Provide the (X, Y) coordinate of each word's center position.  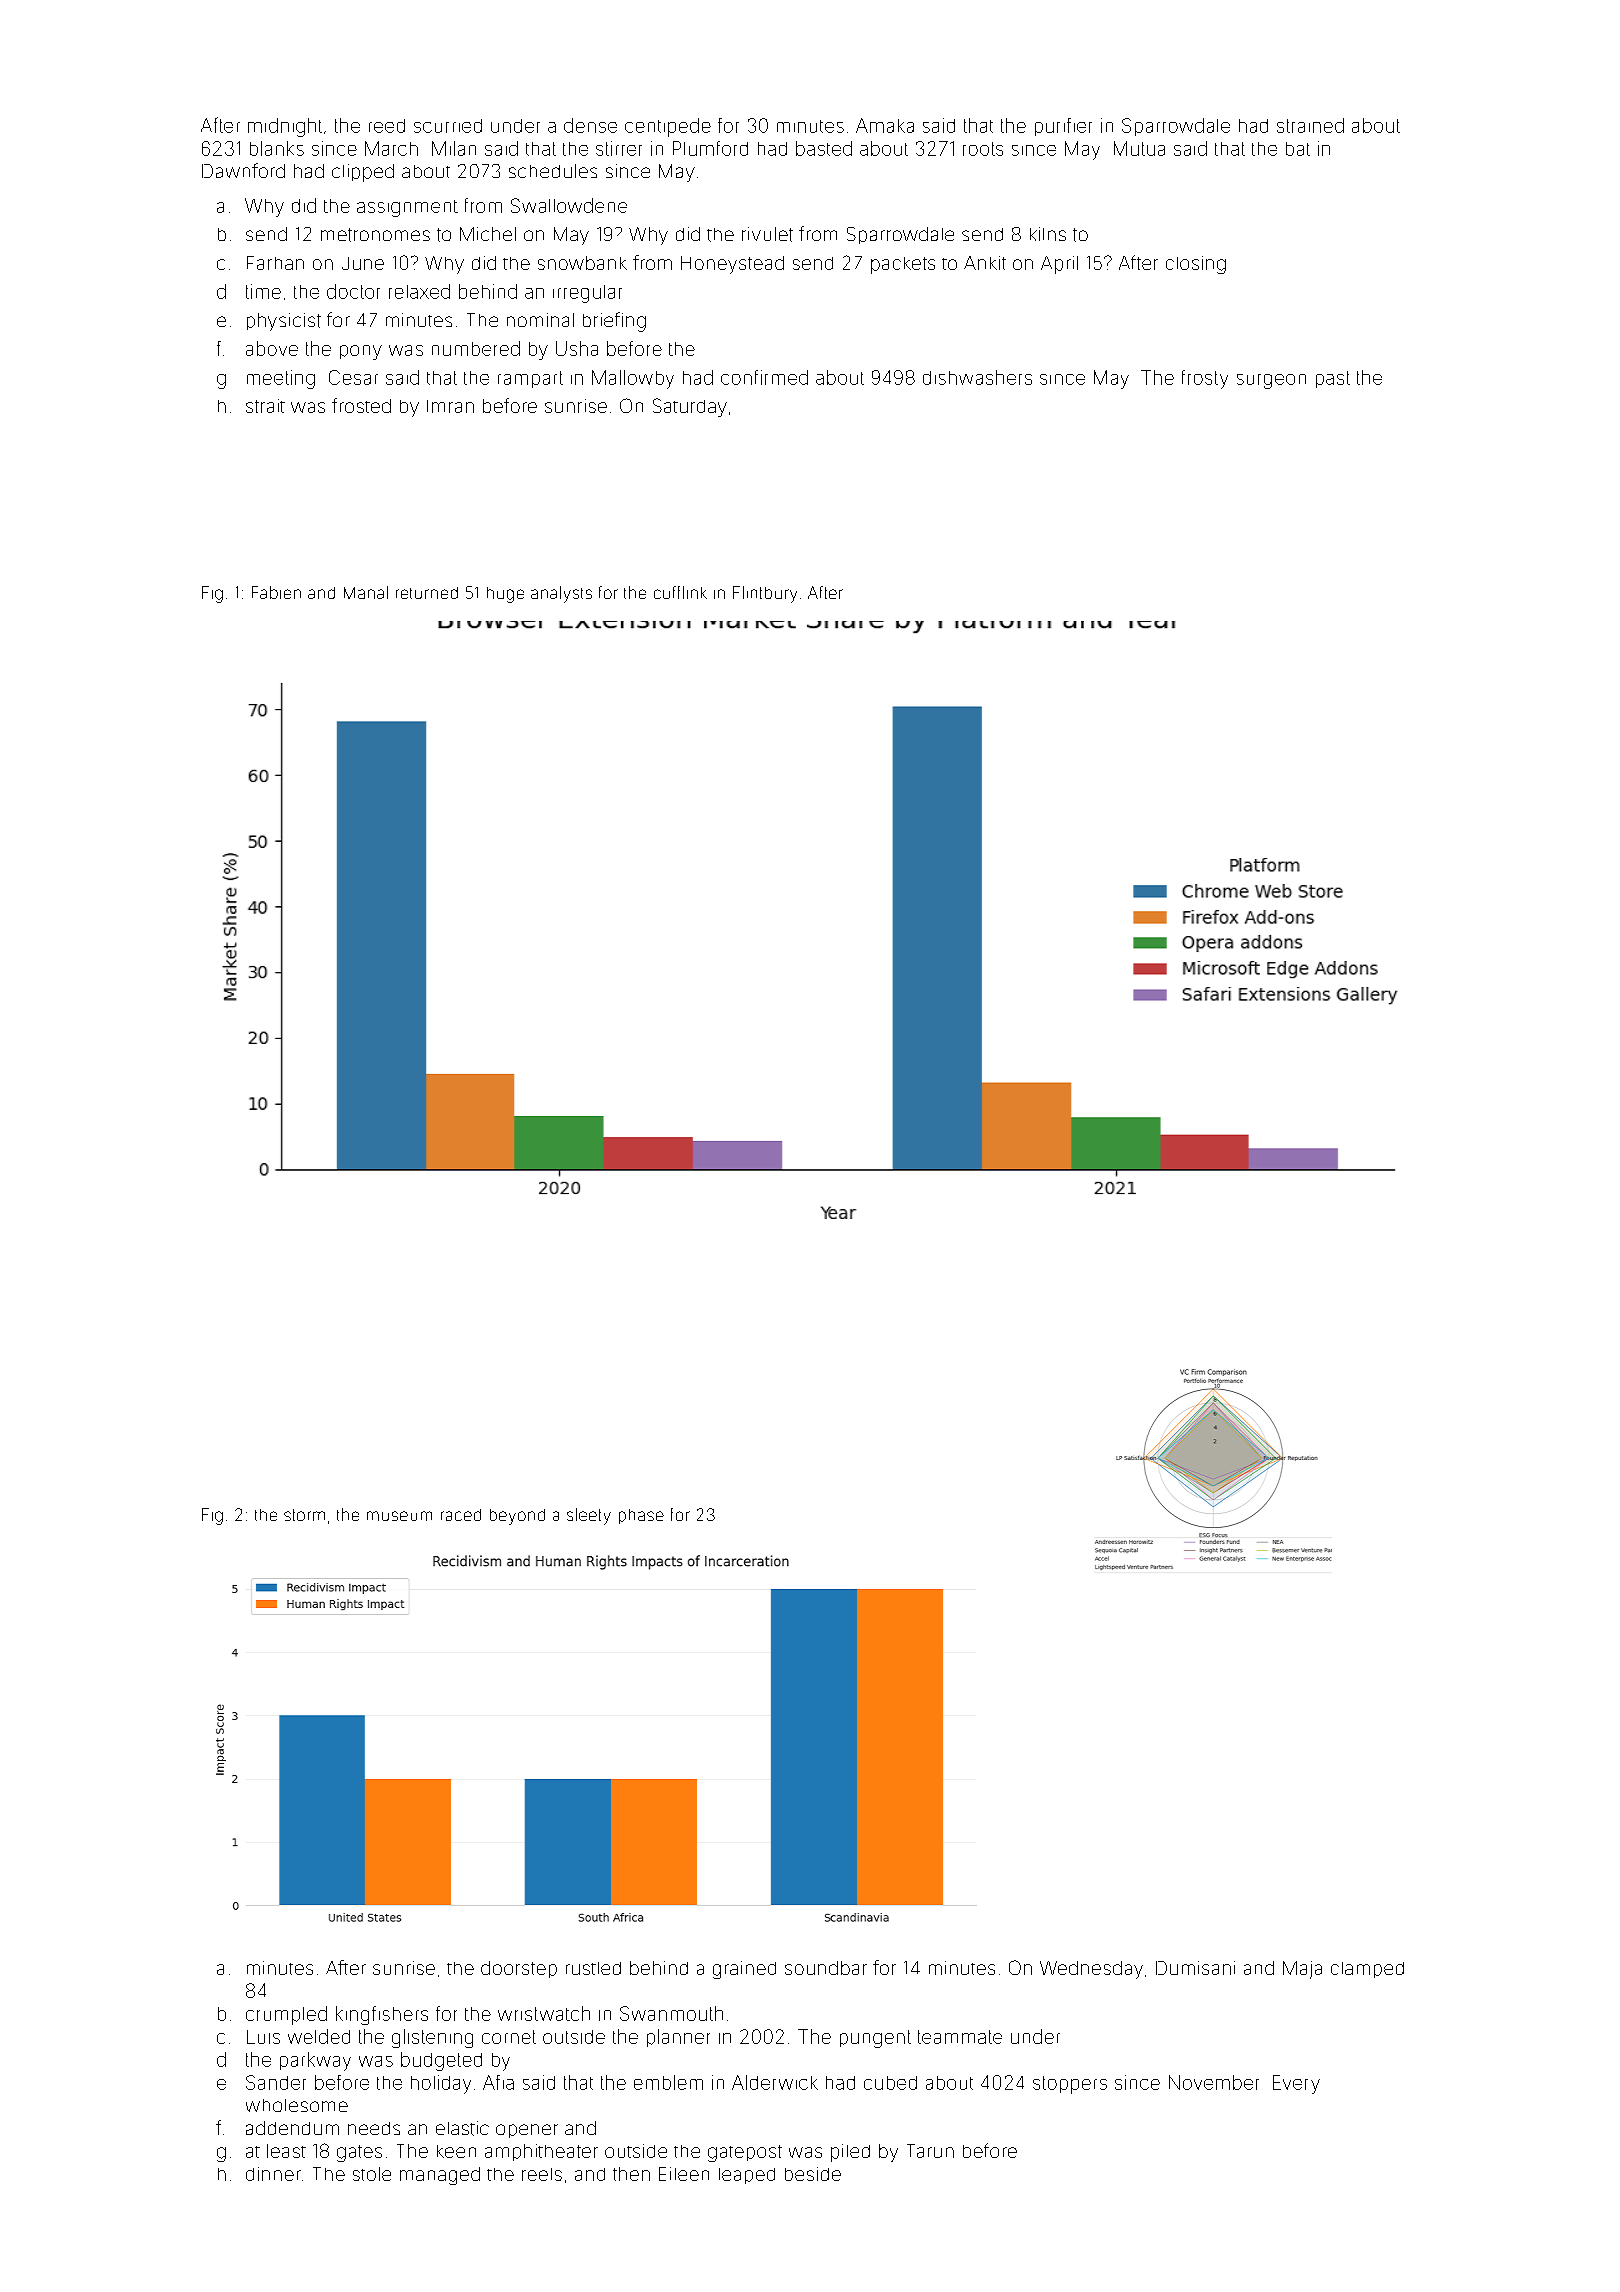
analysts (561, 594)
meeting (281, 379)
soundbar (826, 1968)
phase (641, 1516)
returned (427, 593)
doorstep (519, 1969)
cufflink (680, 592)
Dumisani (1195, 1968)
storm (304, 1515)
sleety (589, 1516)
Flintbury (765, 594)
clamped (1367, 1970)
